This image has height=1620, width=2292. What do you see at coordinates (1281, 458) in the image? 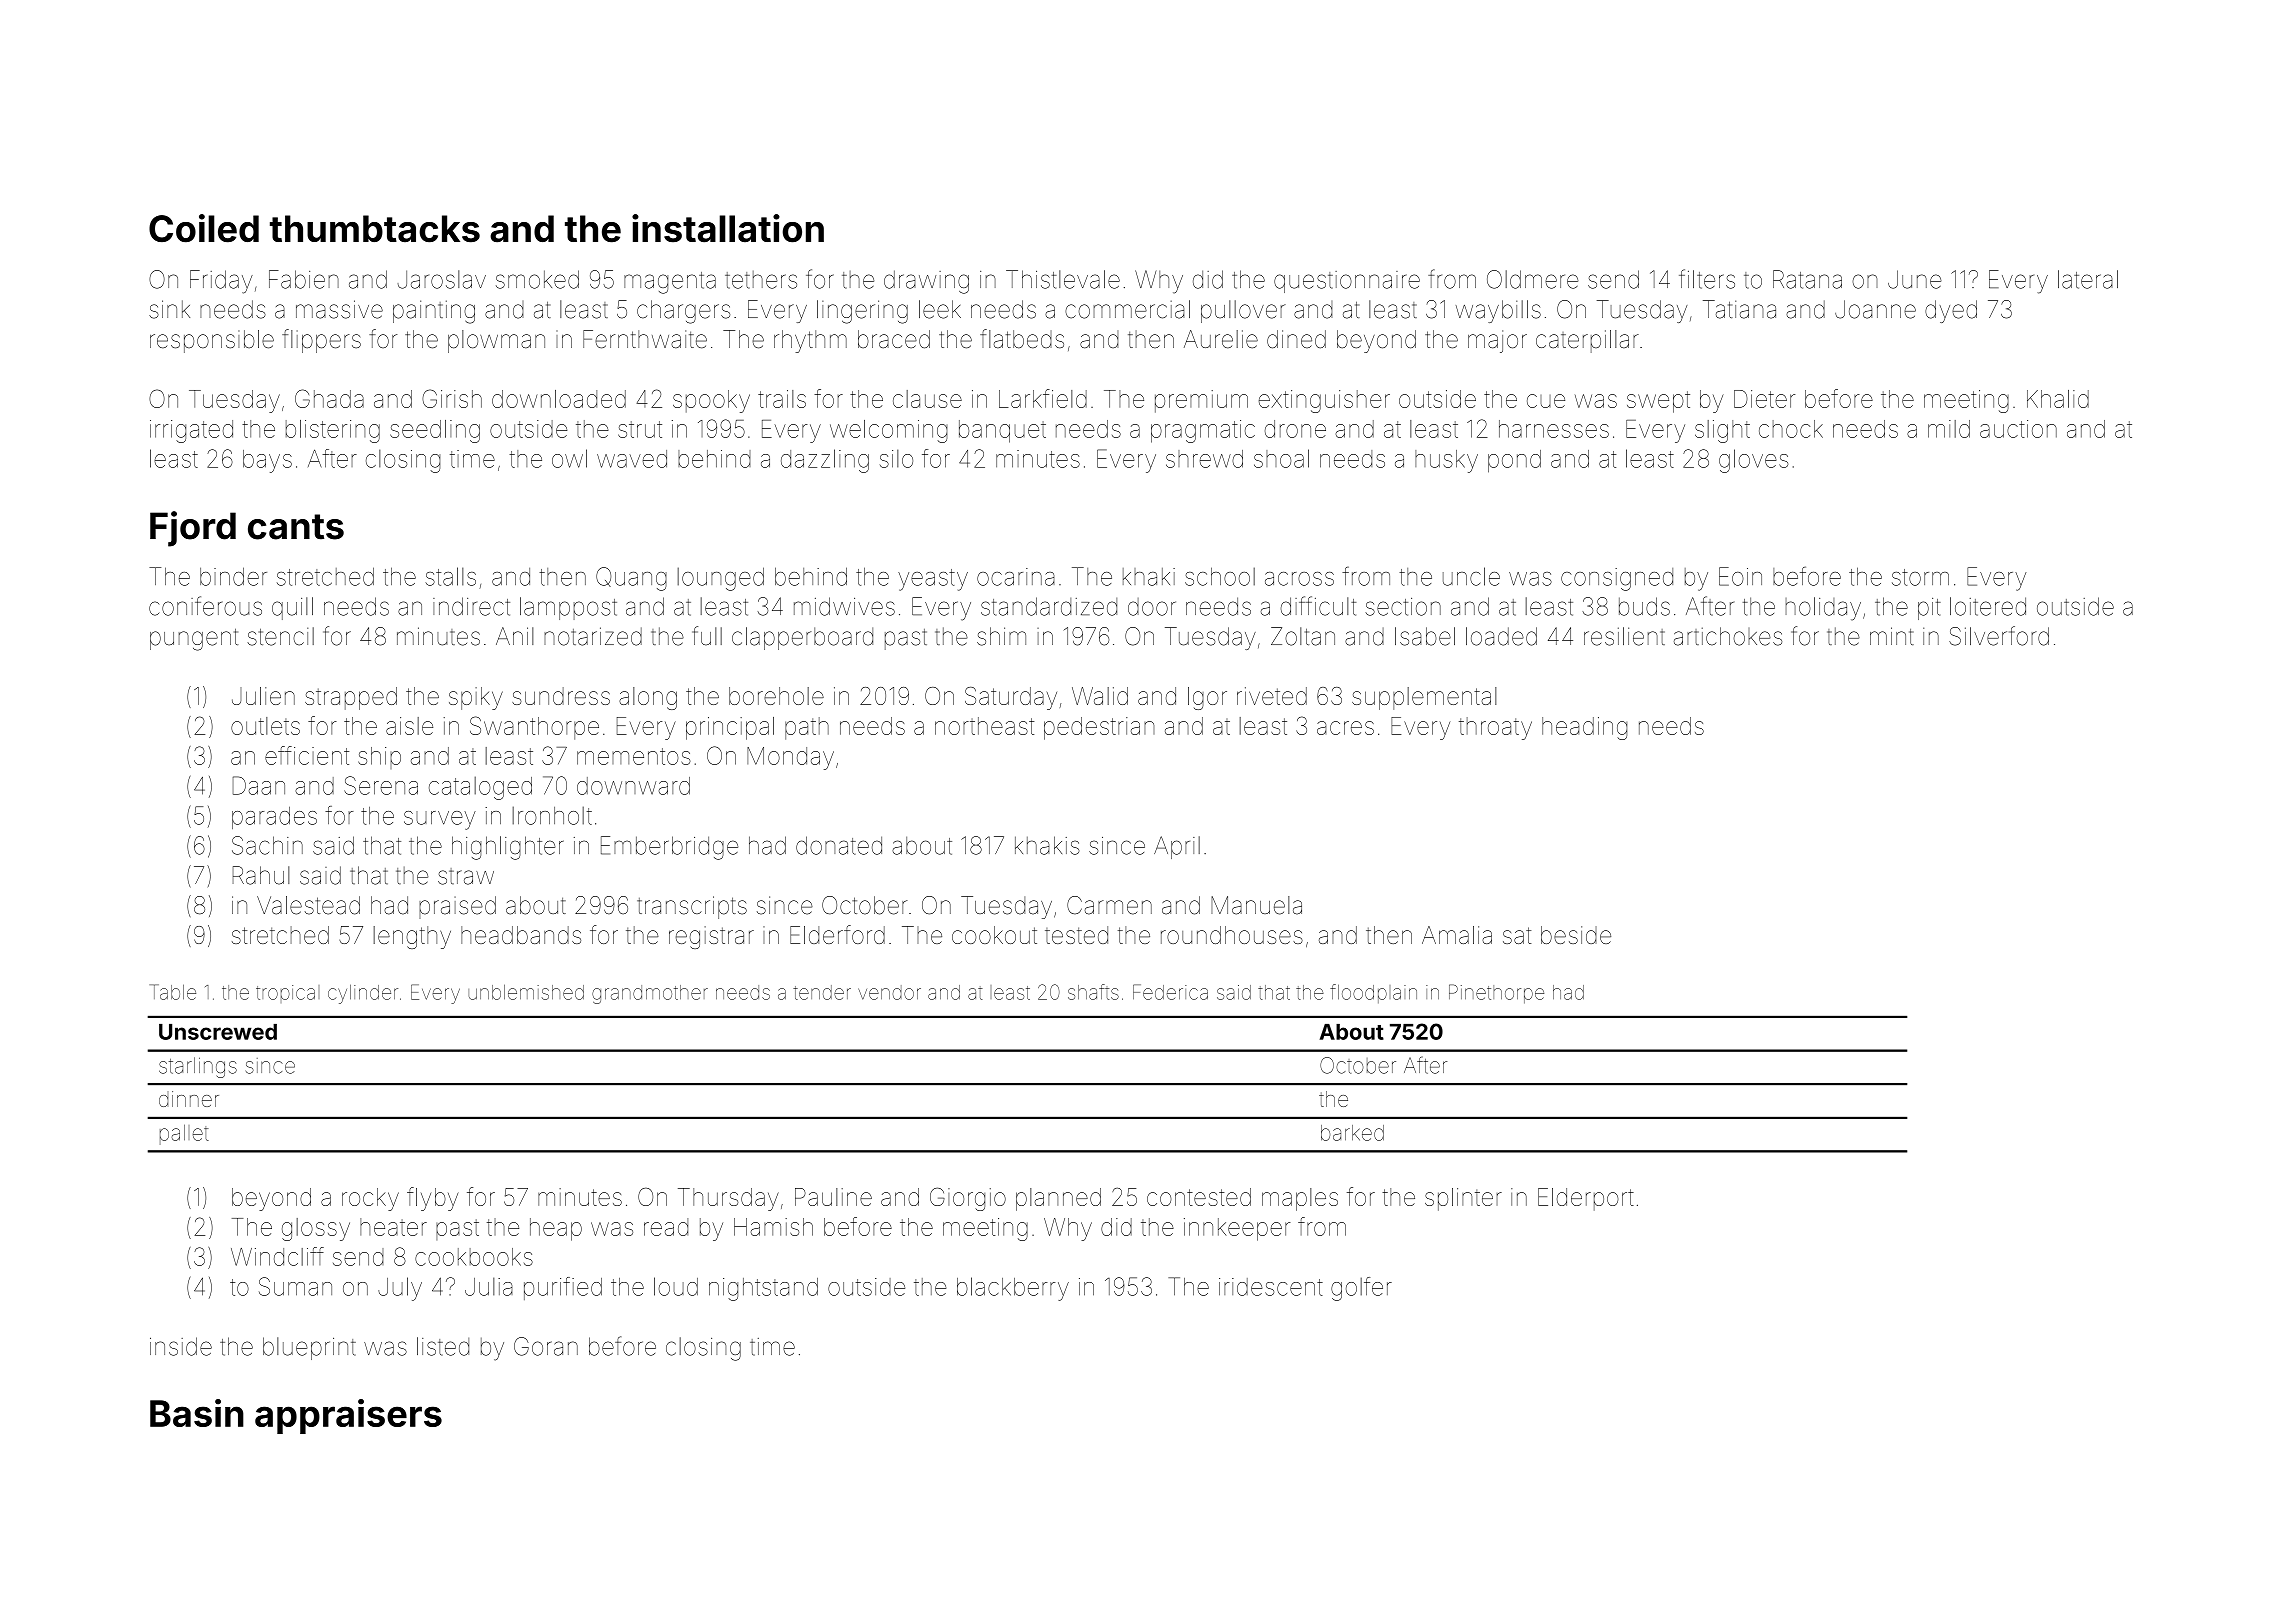
I see `shoal` at bounding box center [1281, 458].
